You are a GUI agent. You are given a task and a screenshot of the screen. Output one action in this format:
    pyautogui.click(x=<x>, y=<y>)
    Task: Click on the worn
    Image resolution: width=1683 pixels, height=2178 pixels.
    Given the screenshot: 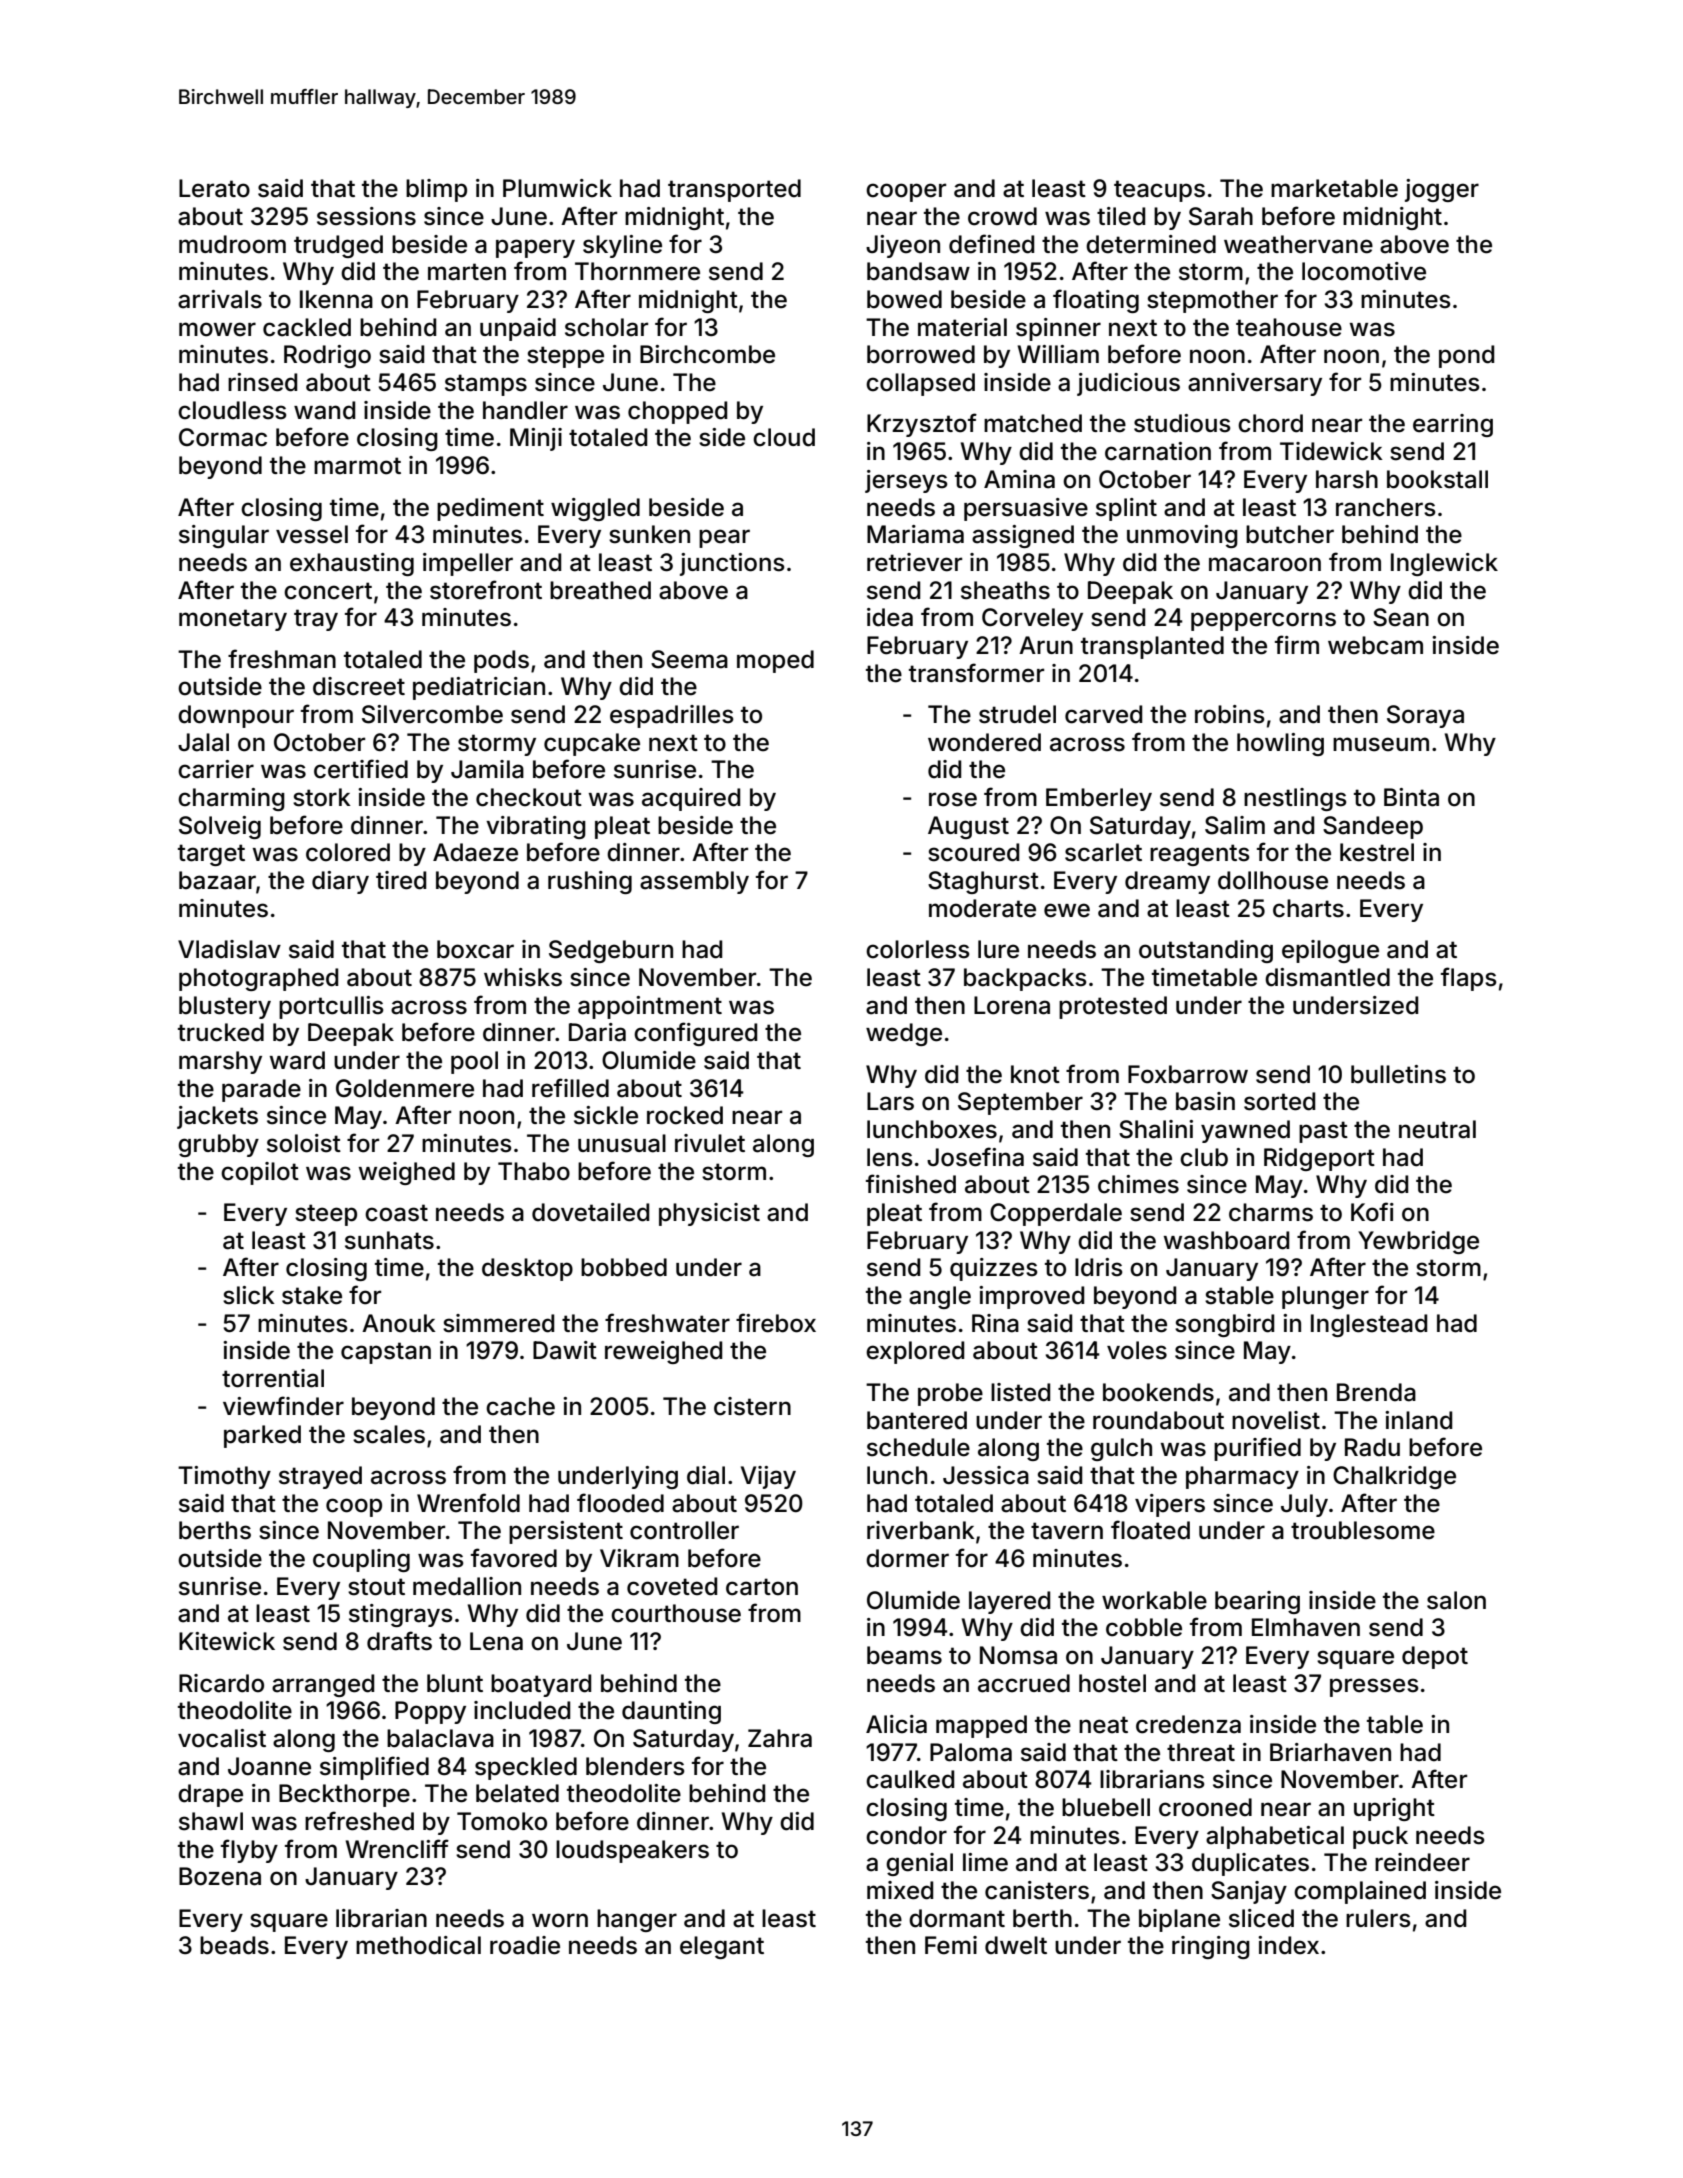 What is the action you would take?
    pyautogui.click(x=560, y=1920)
